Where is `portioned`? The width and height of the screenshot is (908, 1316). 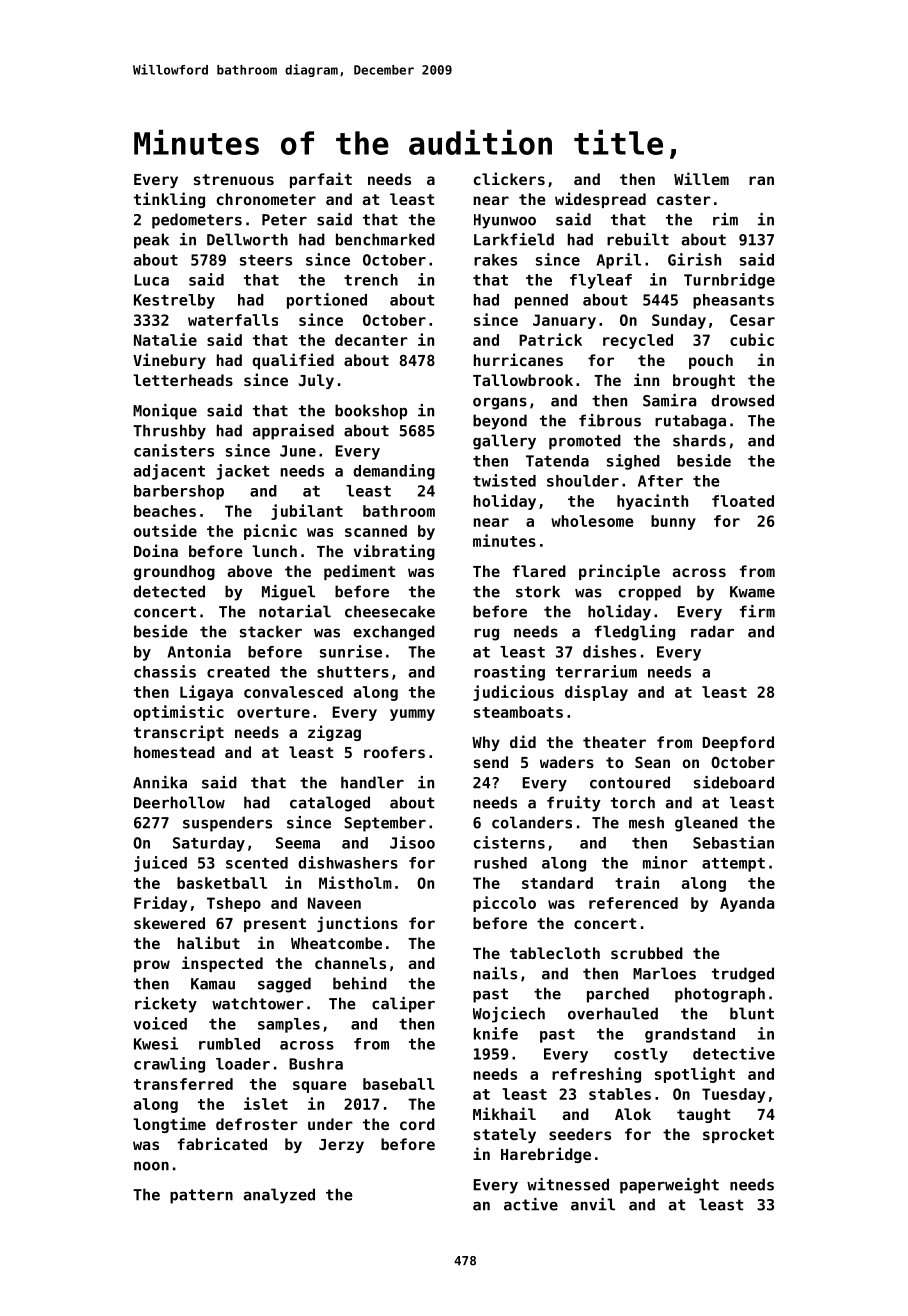
portioned is located at coordinates (327, 301).
